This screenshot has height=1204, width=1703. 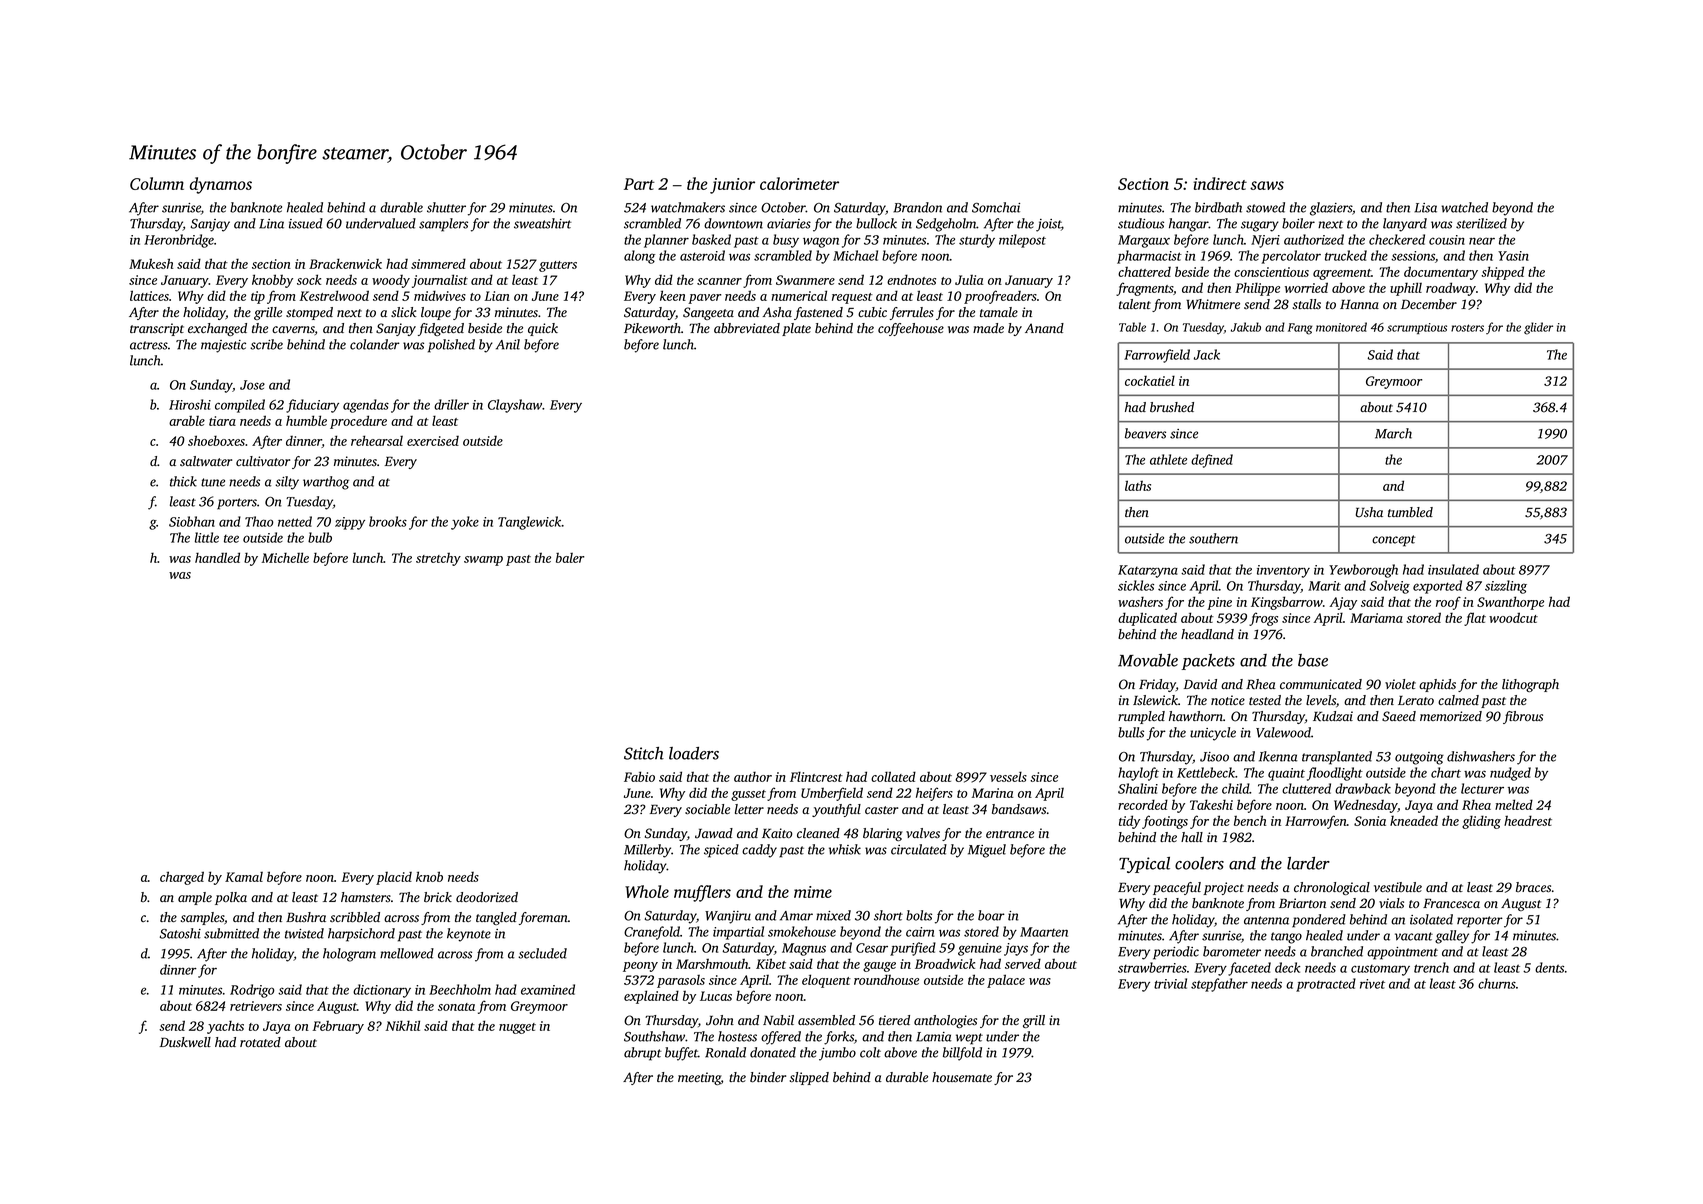 What do you see at coordinates (809, 1078) in the screenshot?
I see `slipped` at bounding box center [809, 1078].
